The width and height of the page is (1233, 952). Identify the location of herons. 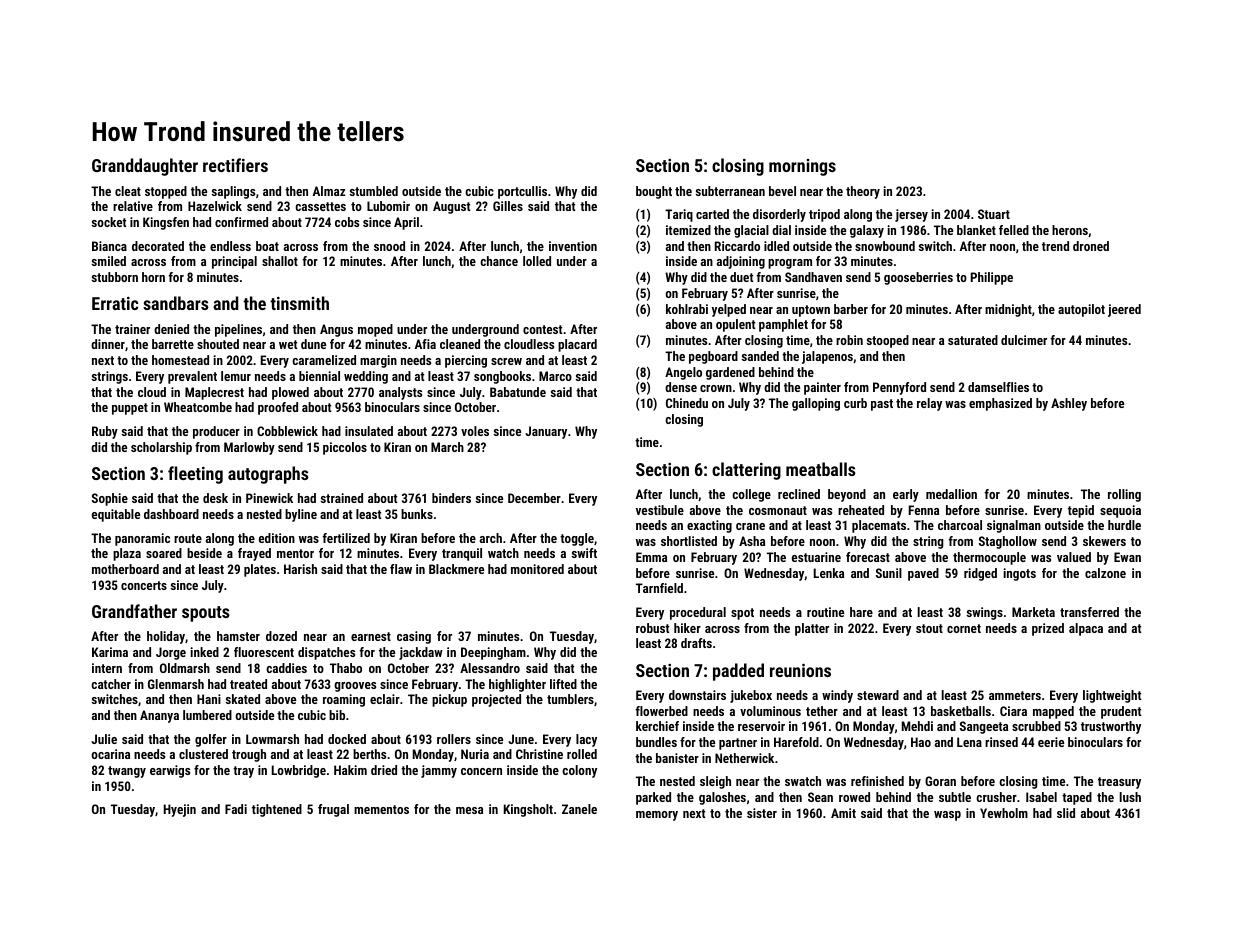
(1070, 230).
